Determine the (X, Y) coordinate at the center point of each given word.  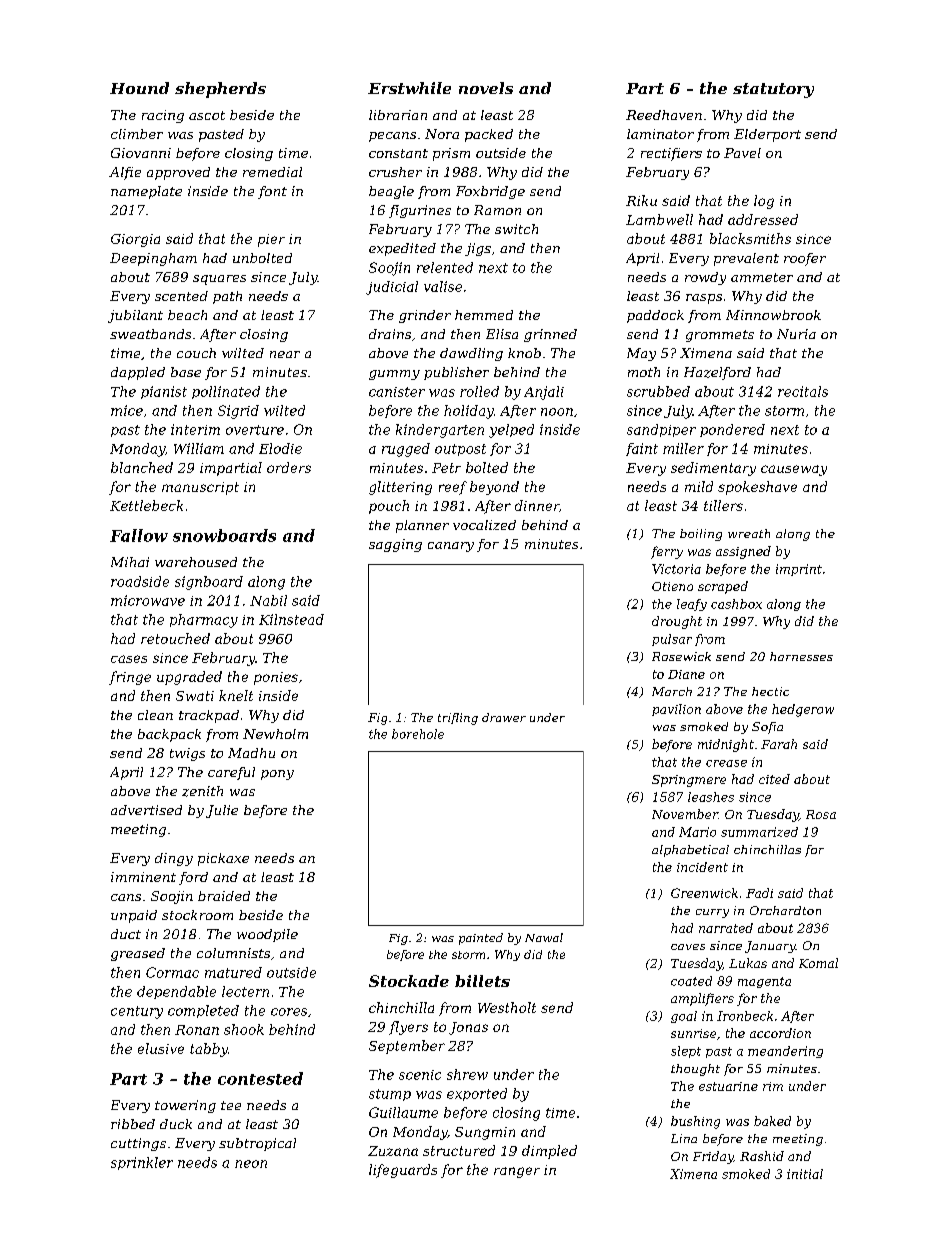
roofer (805, 259)
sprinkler (142, 1163)
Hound (139, 88)
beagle (391, 192)
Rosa (821, 814)
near (285, 354)
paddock (655, 316)
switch (516, 229)
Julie (222, 811)
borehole (418, 734)
